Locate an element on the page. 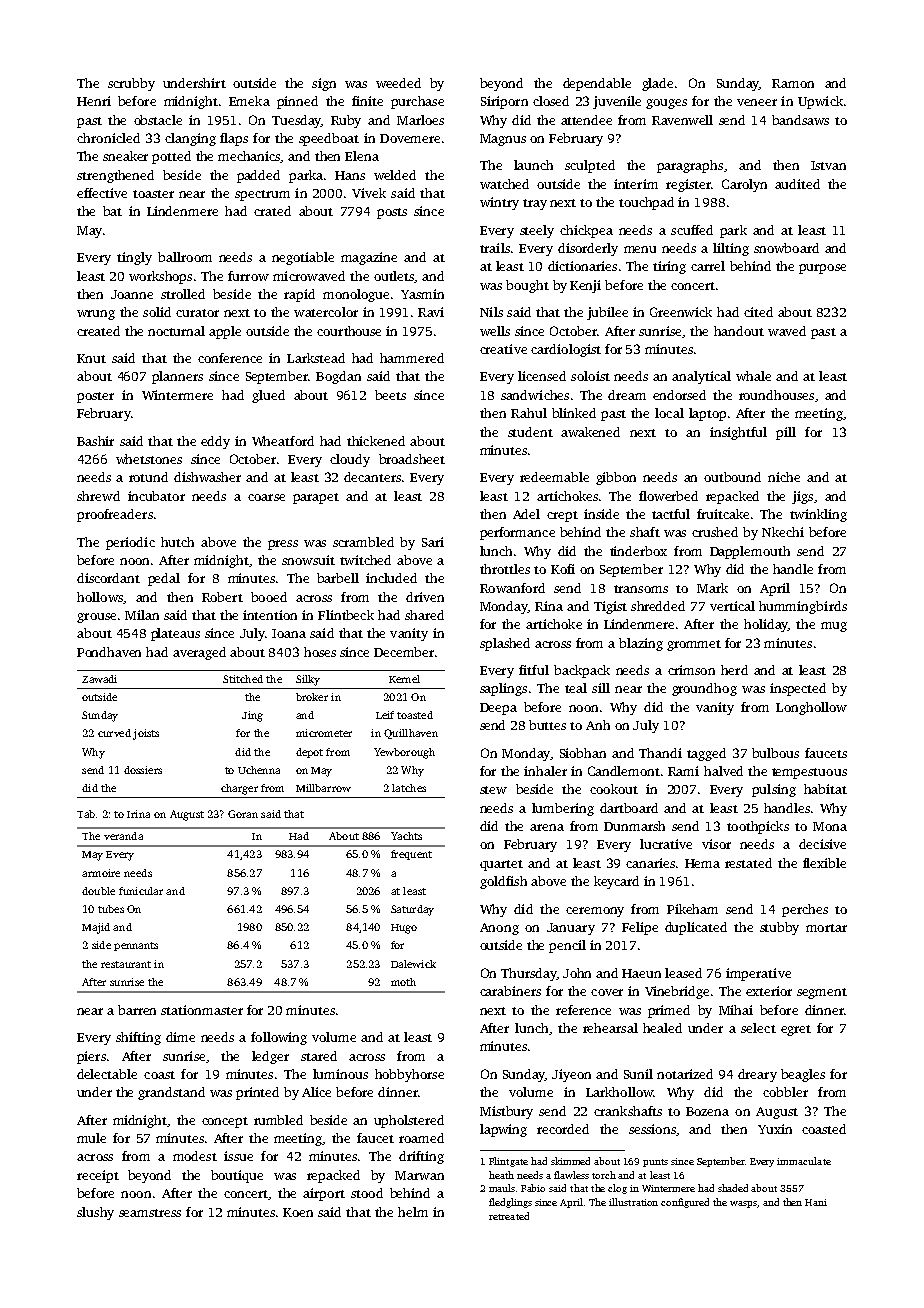 This document has width=924, height=1308. bulbous is located at coordinates (775, 753).
